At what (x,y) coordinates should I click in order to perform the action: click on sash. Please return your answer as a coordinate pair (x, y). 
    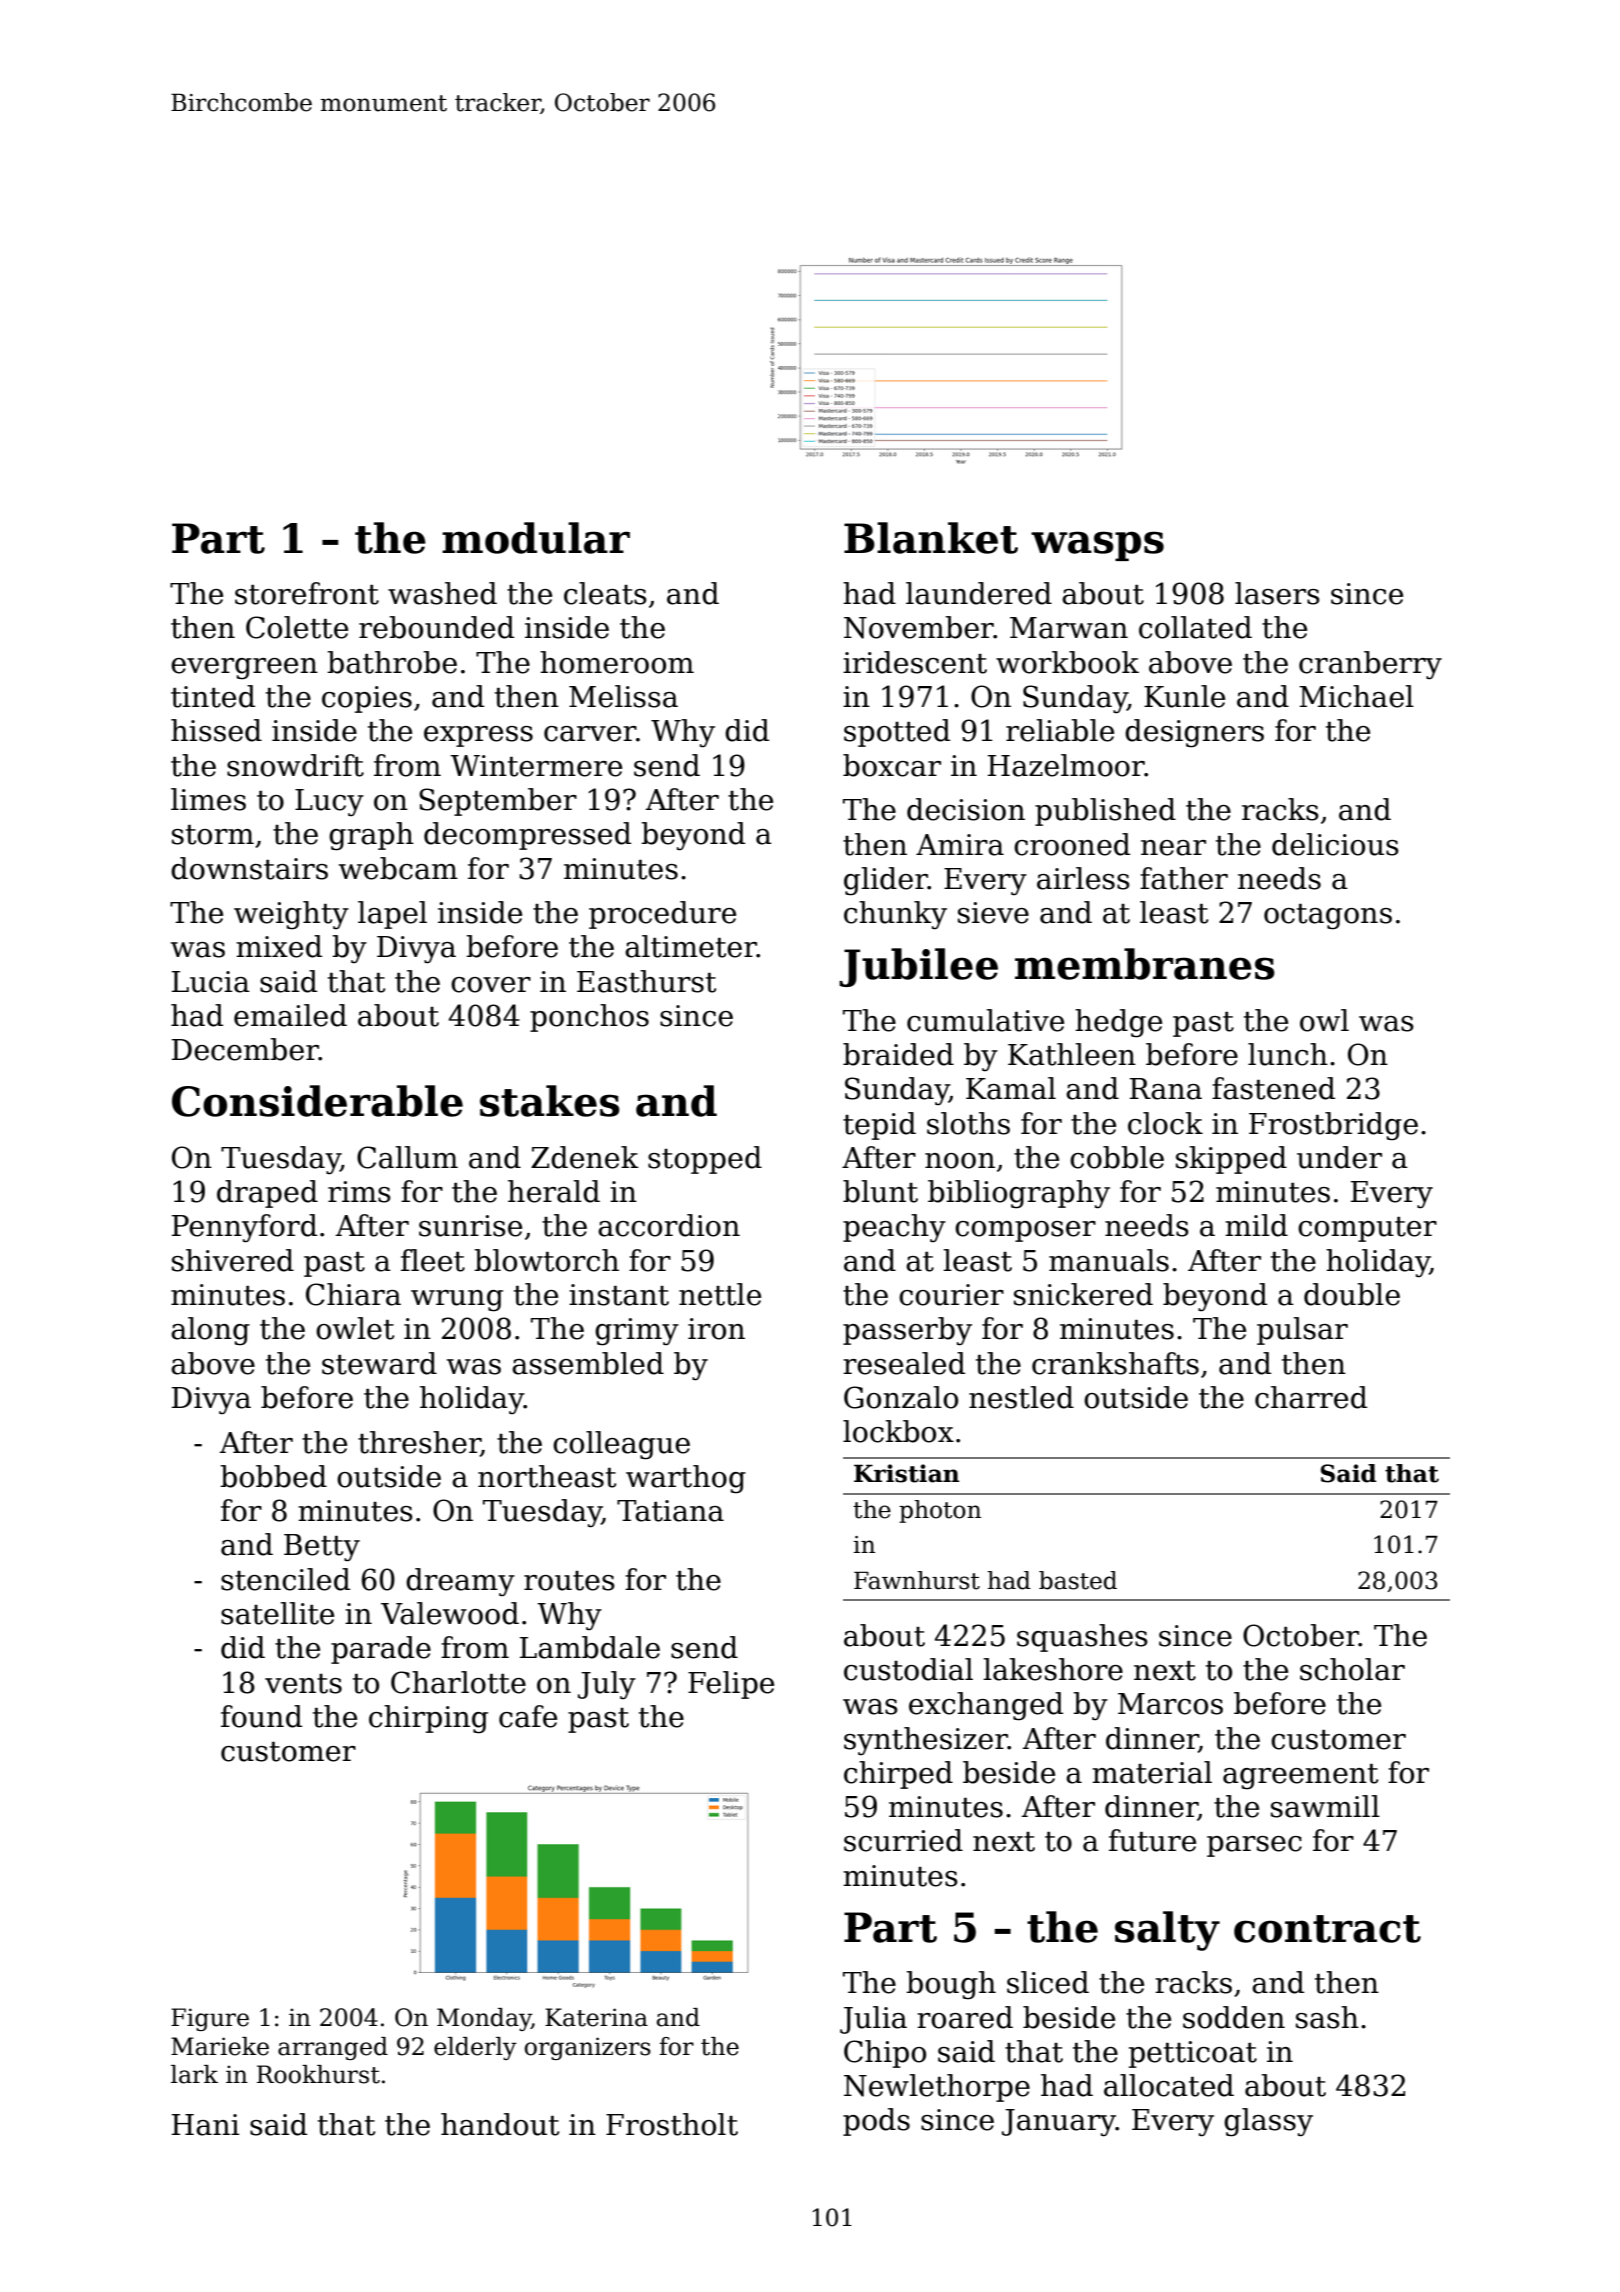
    Looking at the image, I should click on (1327, 2017).
